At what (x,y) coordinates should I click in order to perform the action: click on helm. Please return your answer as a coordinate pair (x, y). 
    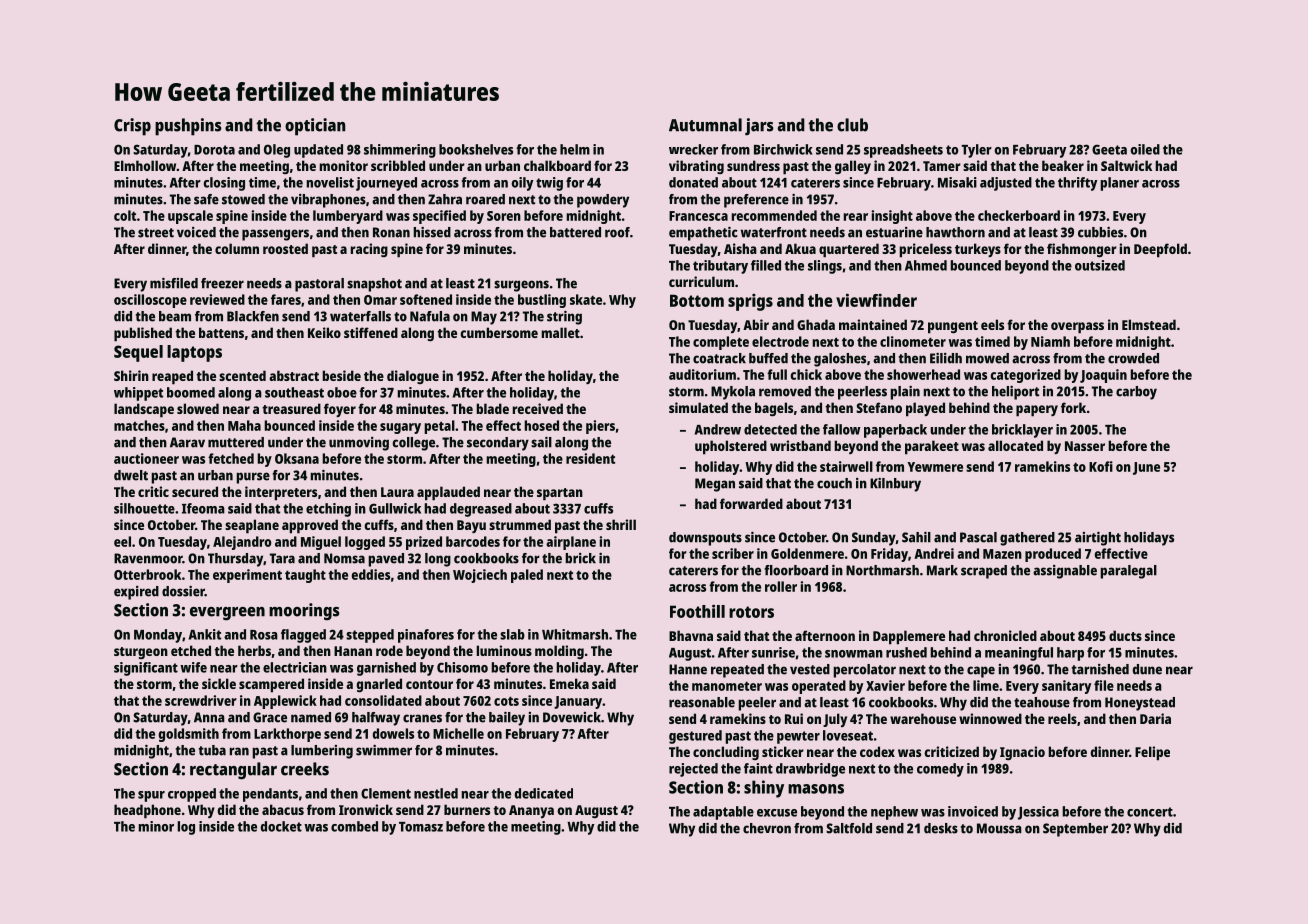
    Looking at the image, I should click on (575, 149).
